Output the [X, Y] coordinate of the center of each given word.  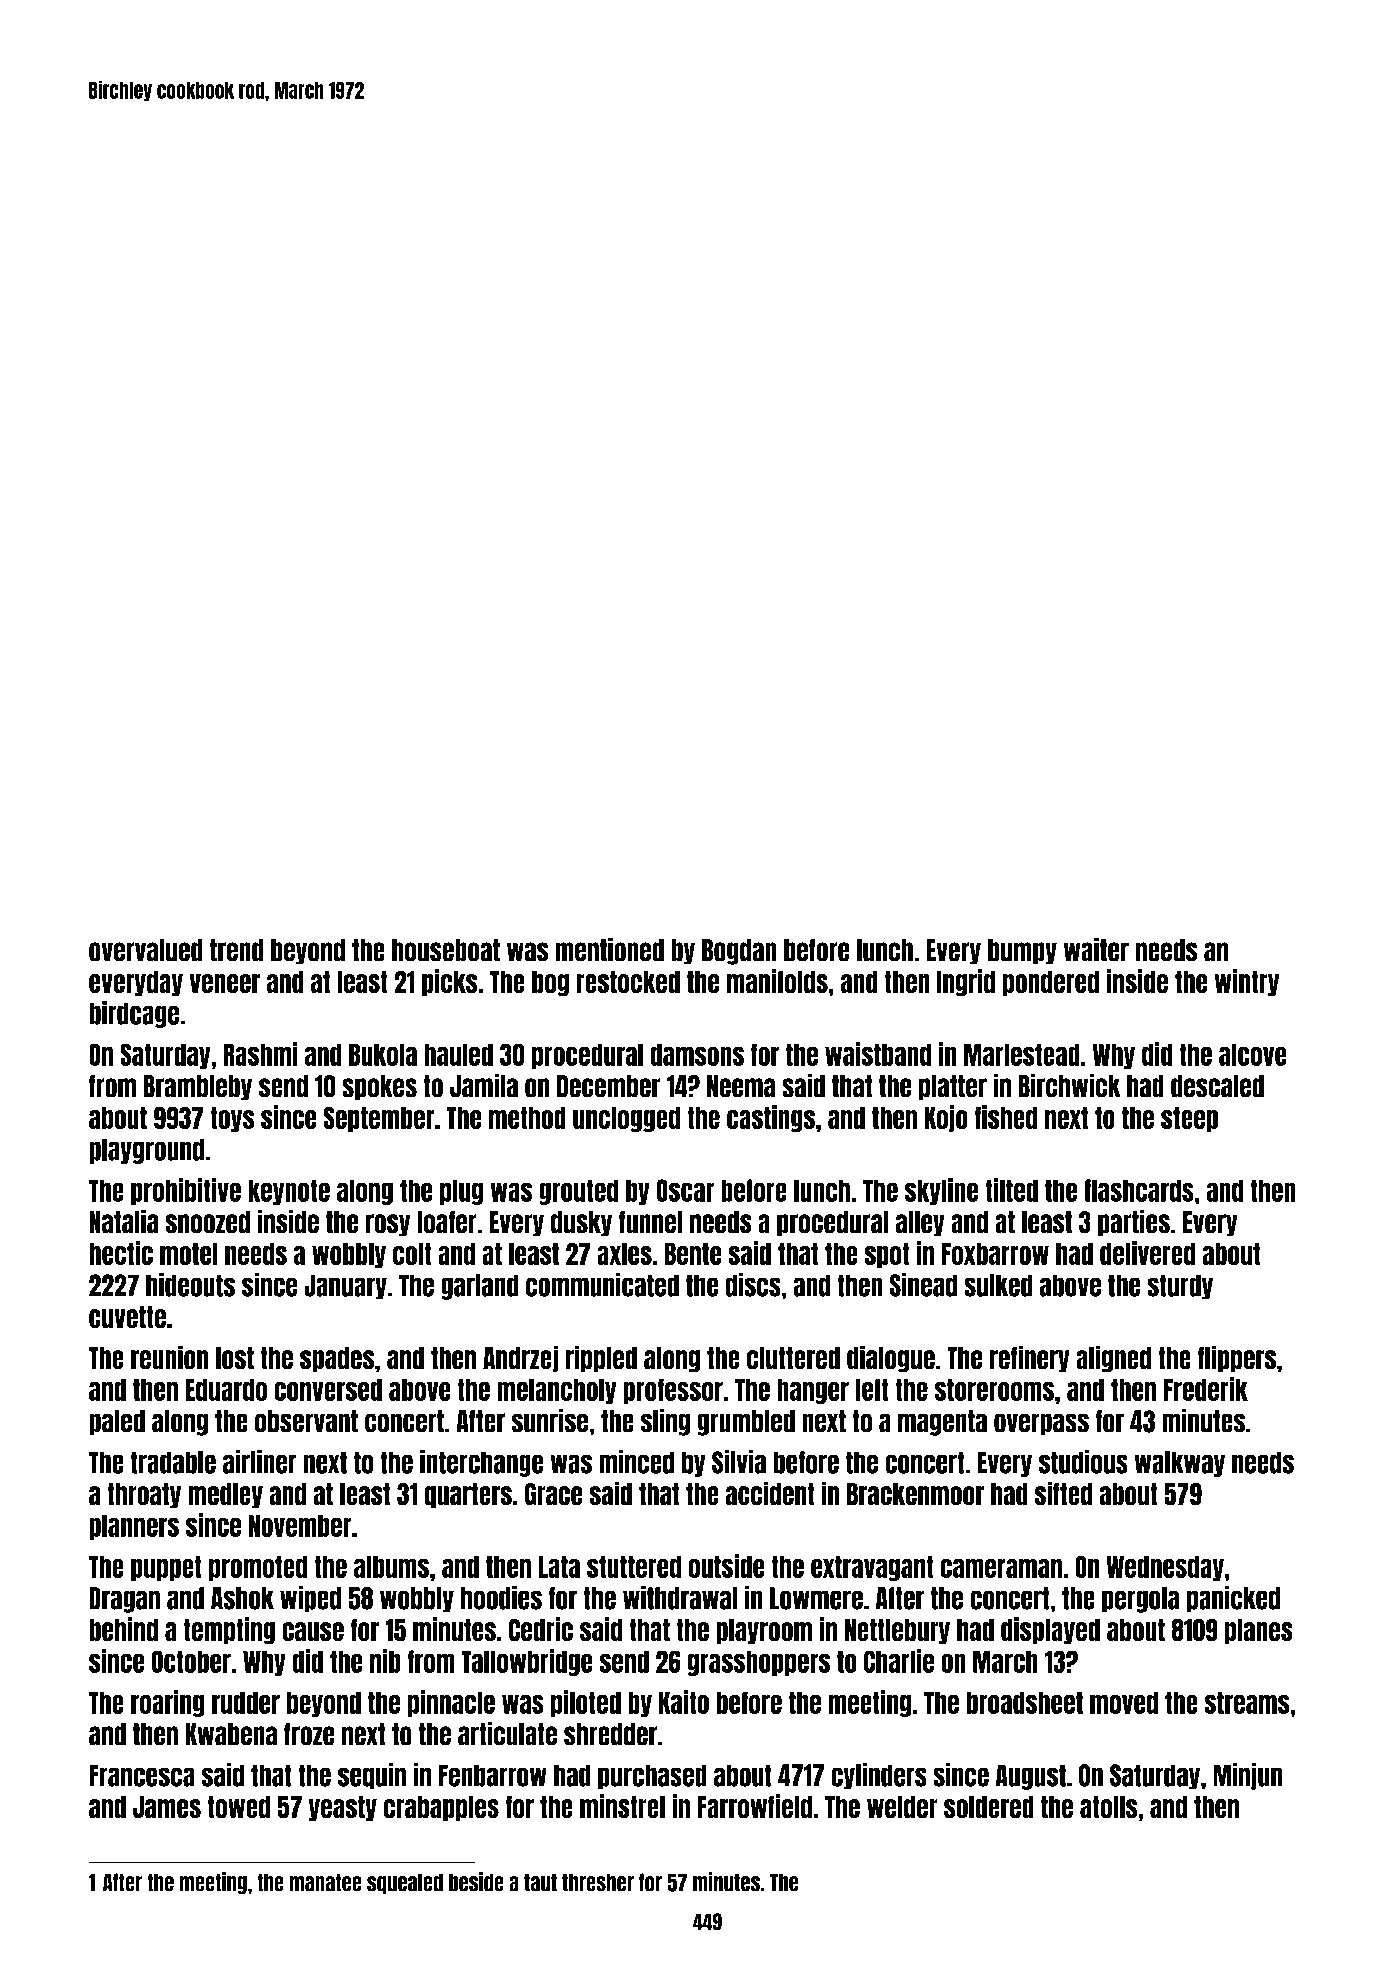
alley [920, 1224]
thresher [598, 1882]
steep [1189, 1119]
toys [232, 1119]
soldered [989, 1807]
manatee [325, 1882]
